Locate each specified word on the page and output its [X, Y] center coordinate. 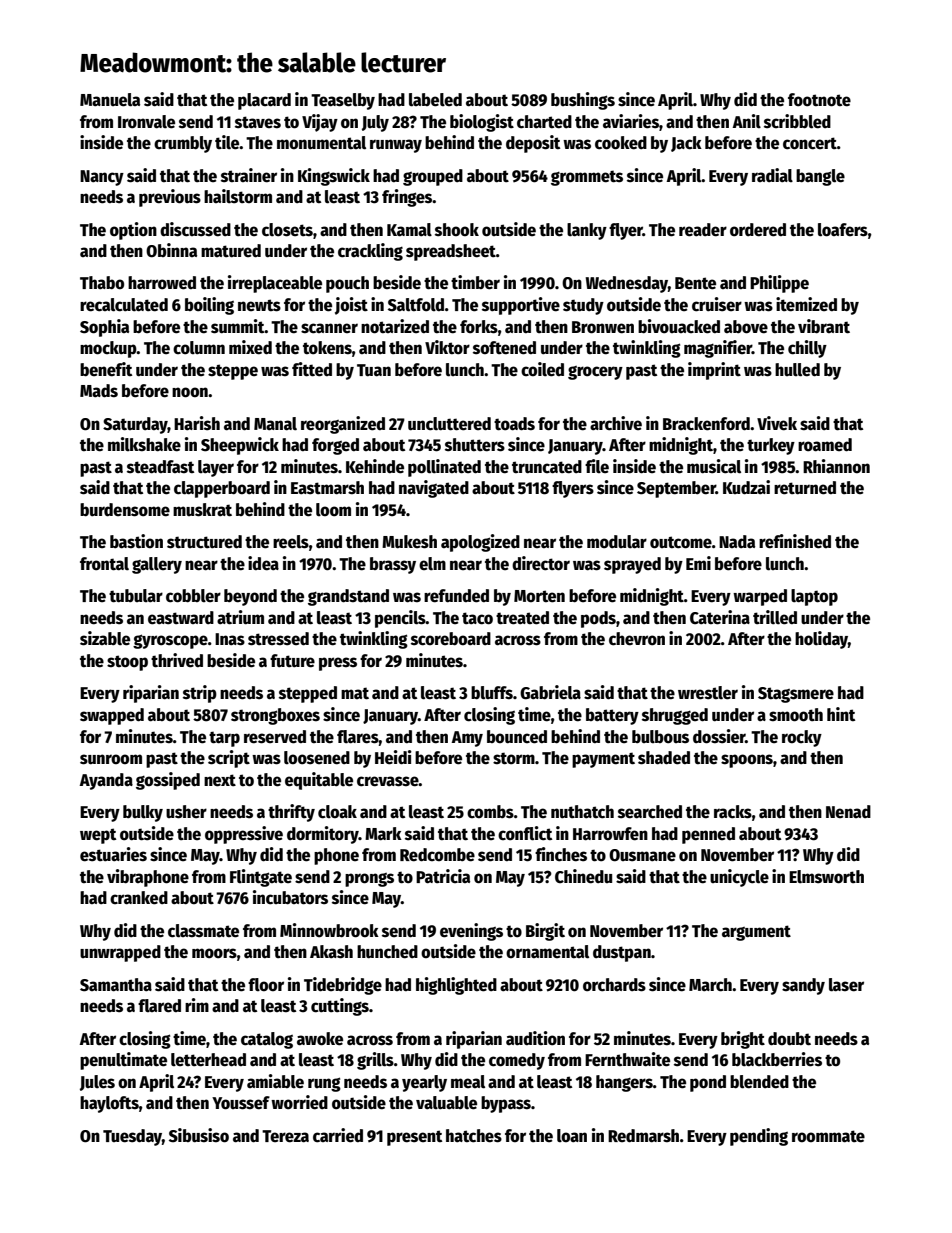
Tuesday [132, 1137]
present [414, 1138]
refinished [795, 541]
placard [264, 101]
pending [759, 1137]
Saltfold [416, 305]
